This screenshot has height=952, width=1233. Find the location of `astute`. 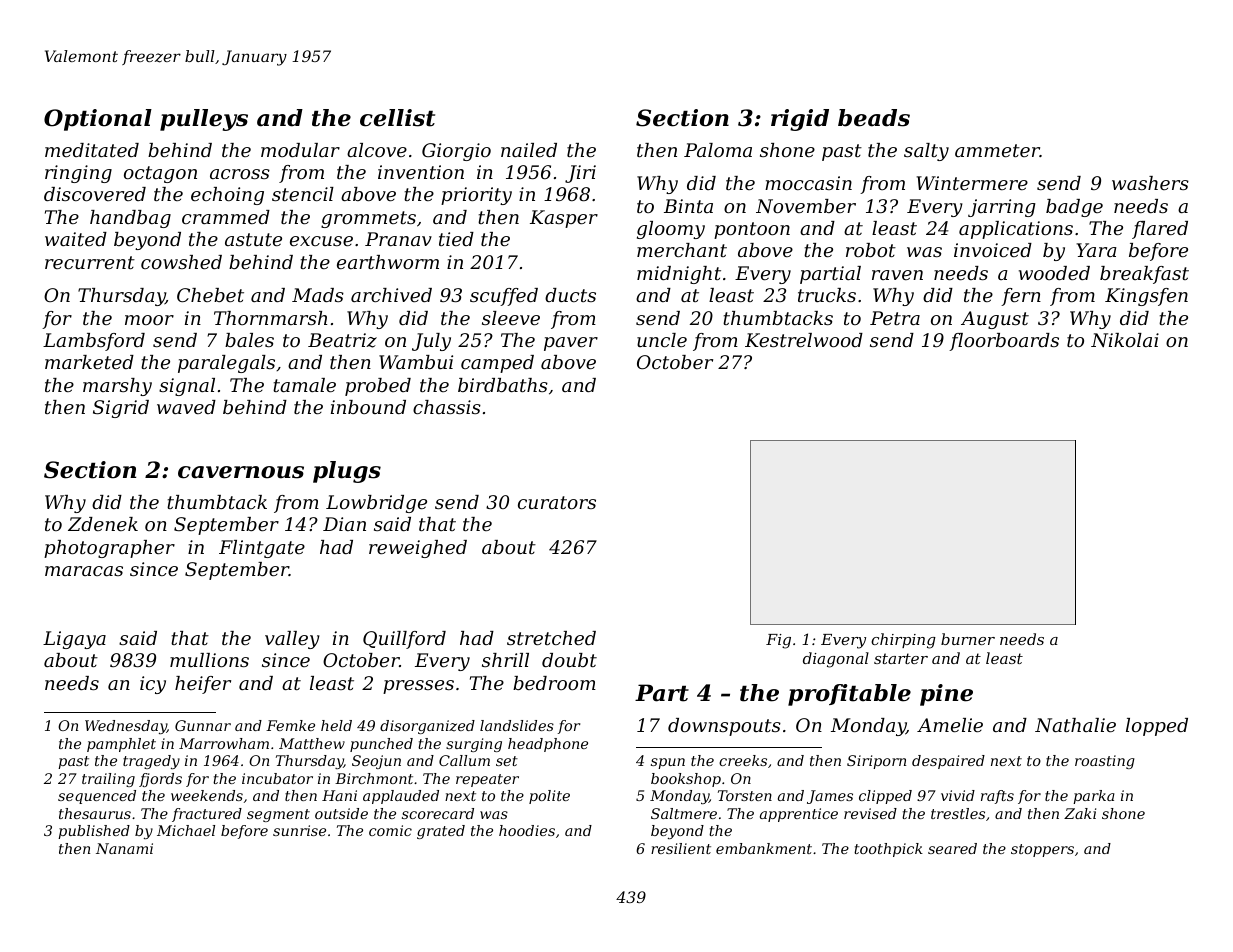

astute is located at coordinates (253, 239).
